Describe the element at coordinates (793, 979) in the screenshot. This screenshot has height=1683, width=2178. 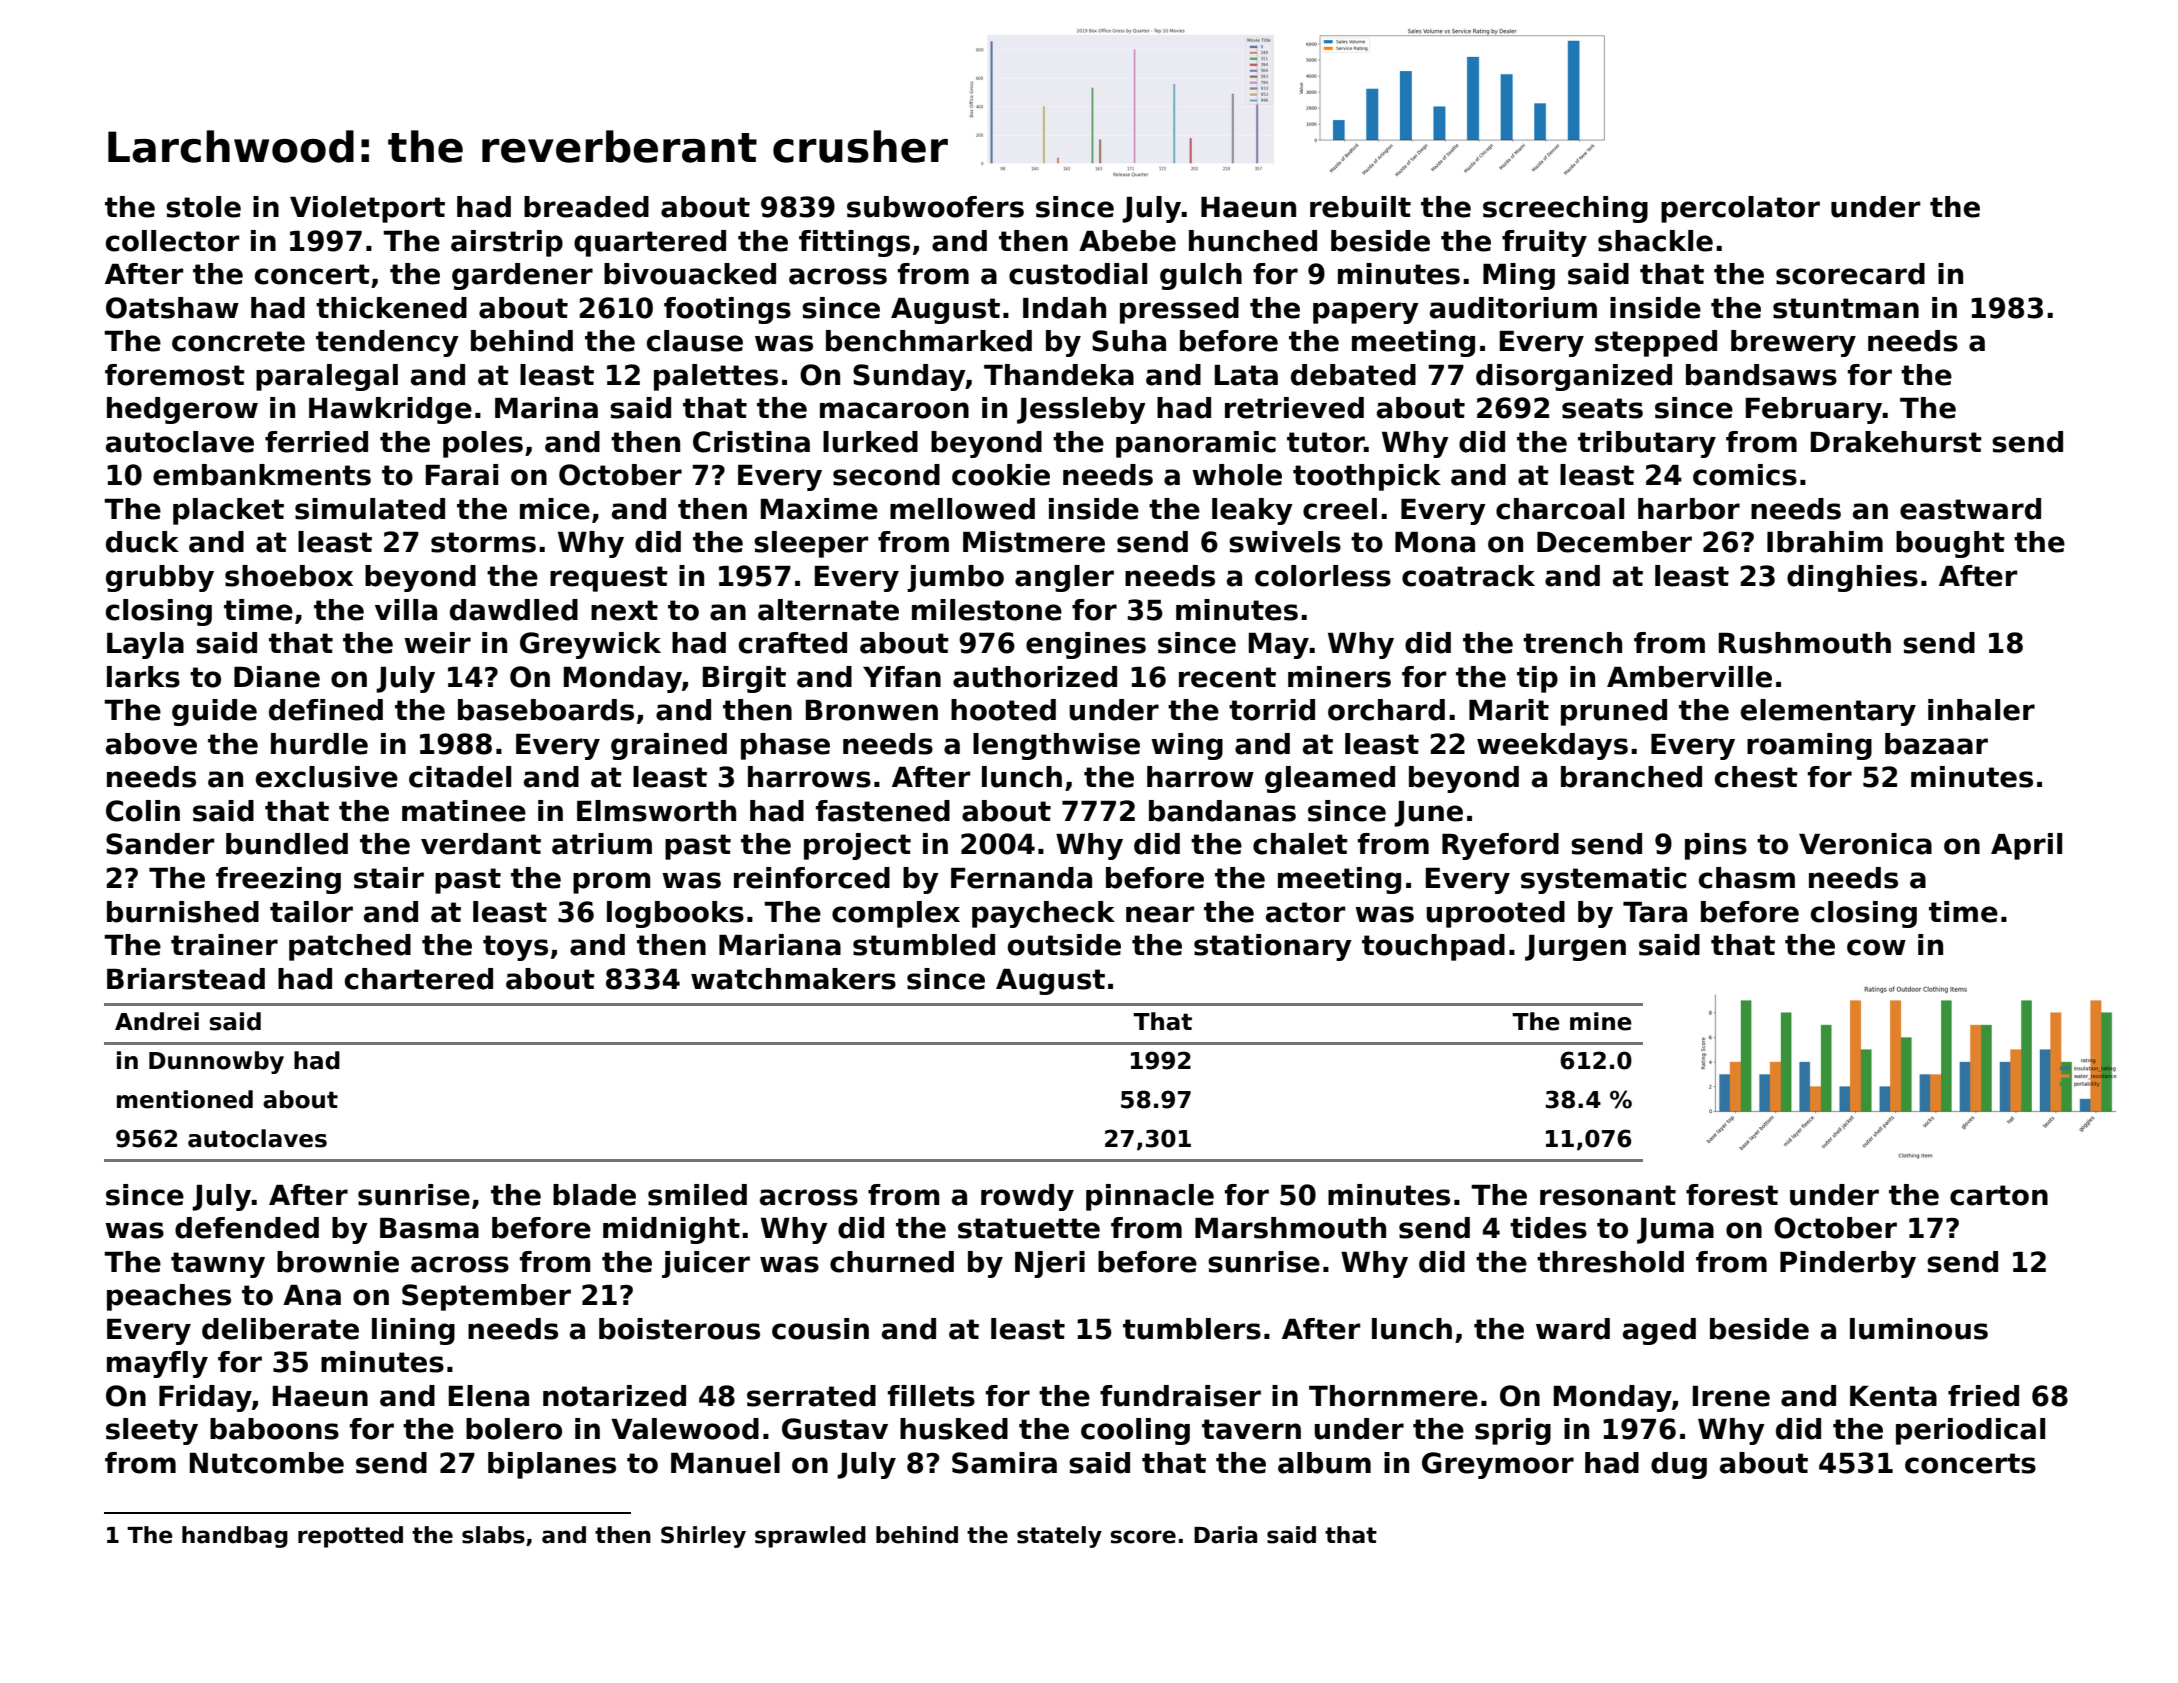
I see `watchmakers` at that location.
